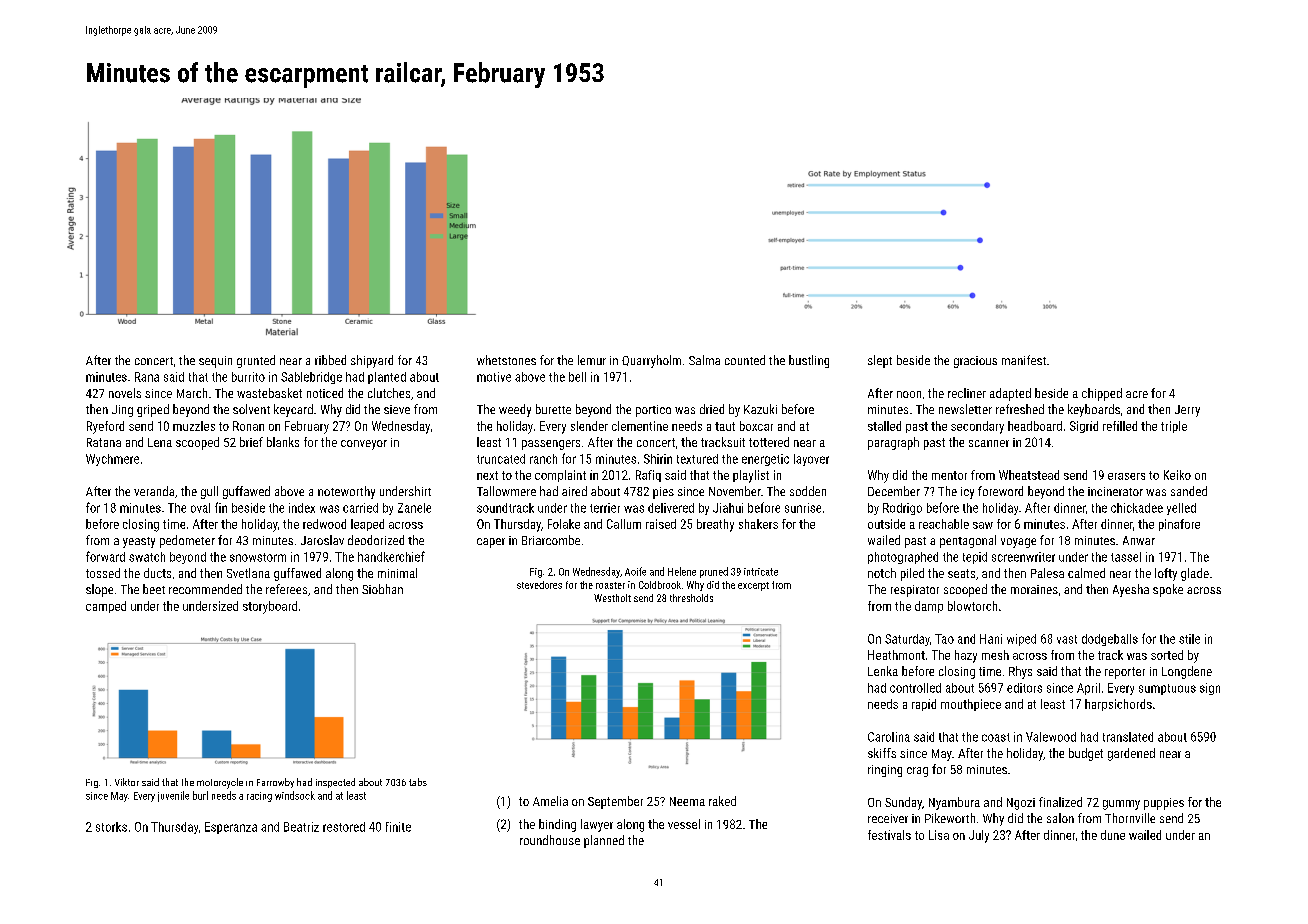 This document has height=924, width=1308. I want to click on manifest, so click(1024, 360).
